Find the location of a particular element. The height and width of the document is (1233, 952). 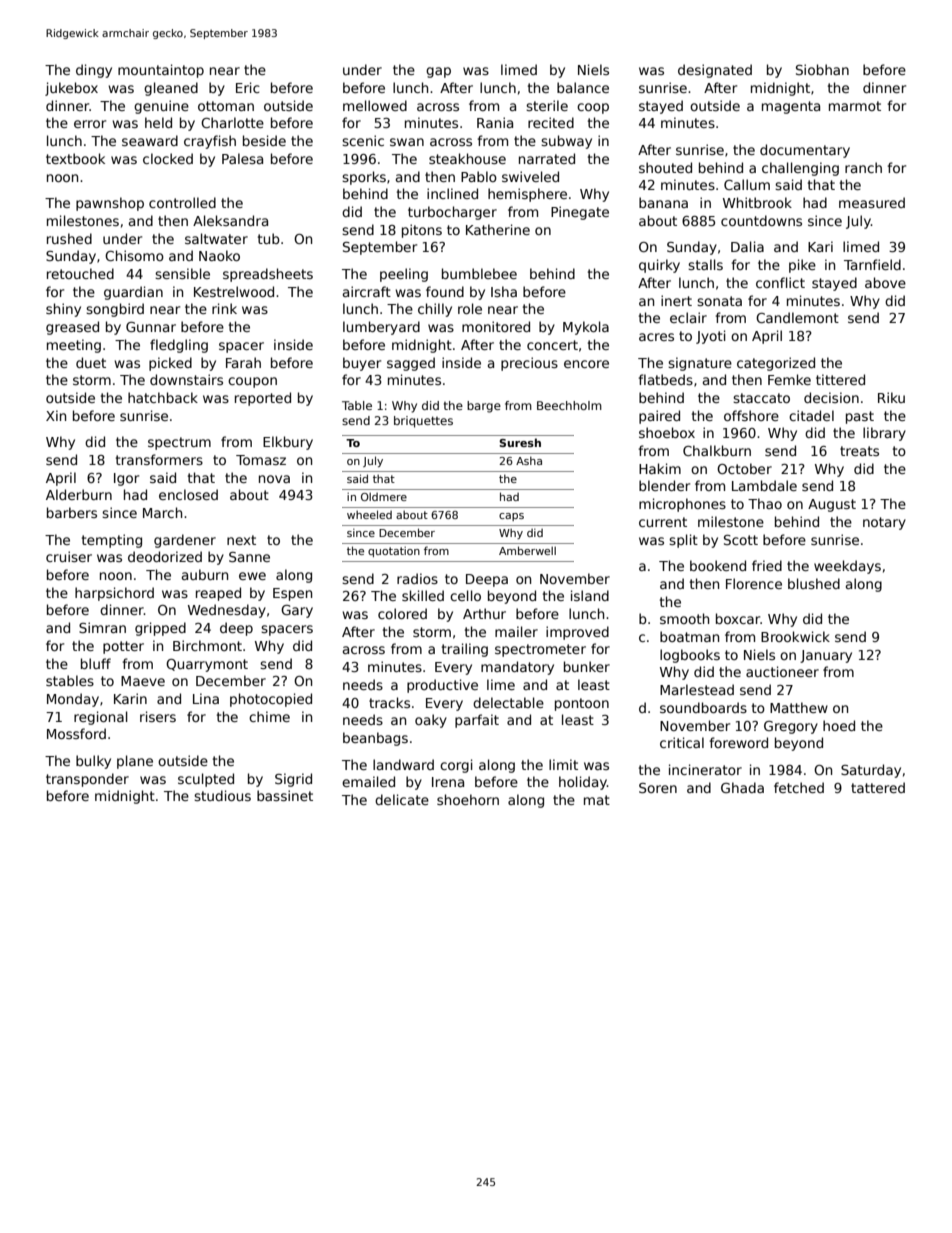

designated is located at coordinates (715, 71).
